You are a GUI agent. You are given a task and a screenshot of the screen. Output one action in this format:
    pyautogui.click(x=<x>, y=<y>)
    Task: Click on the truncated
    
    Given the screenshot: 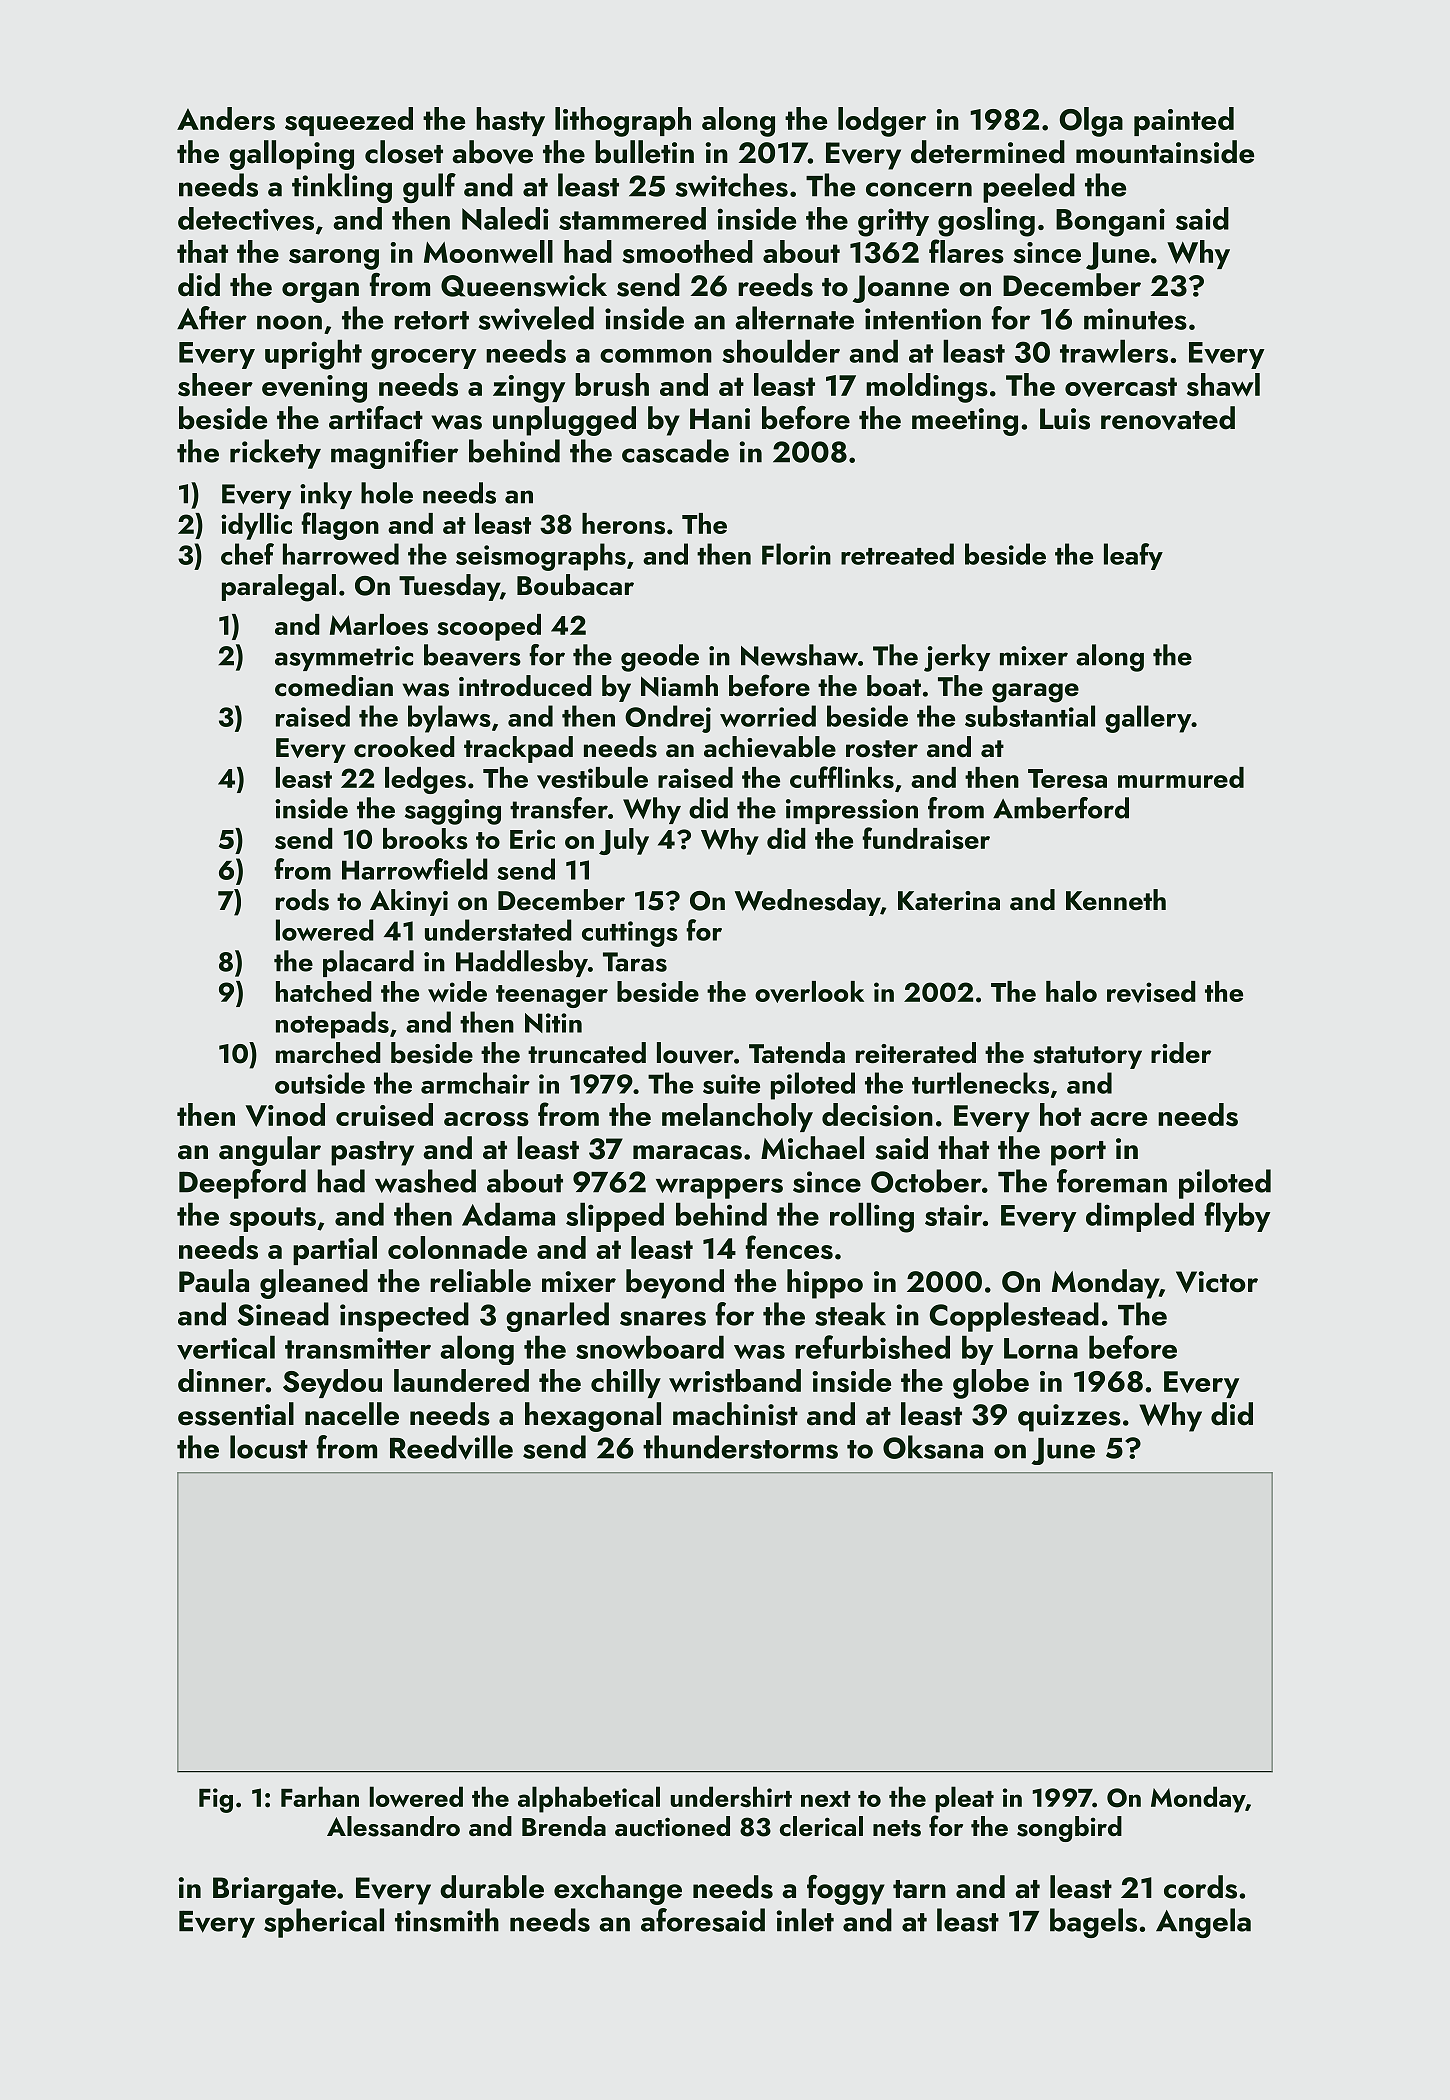 What is the action you would take?
    pyautogui.click(x=587, y=1053)
